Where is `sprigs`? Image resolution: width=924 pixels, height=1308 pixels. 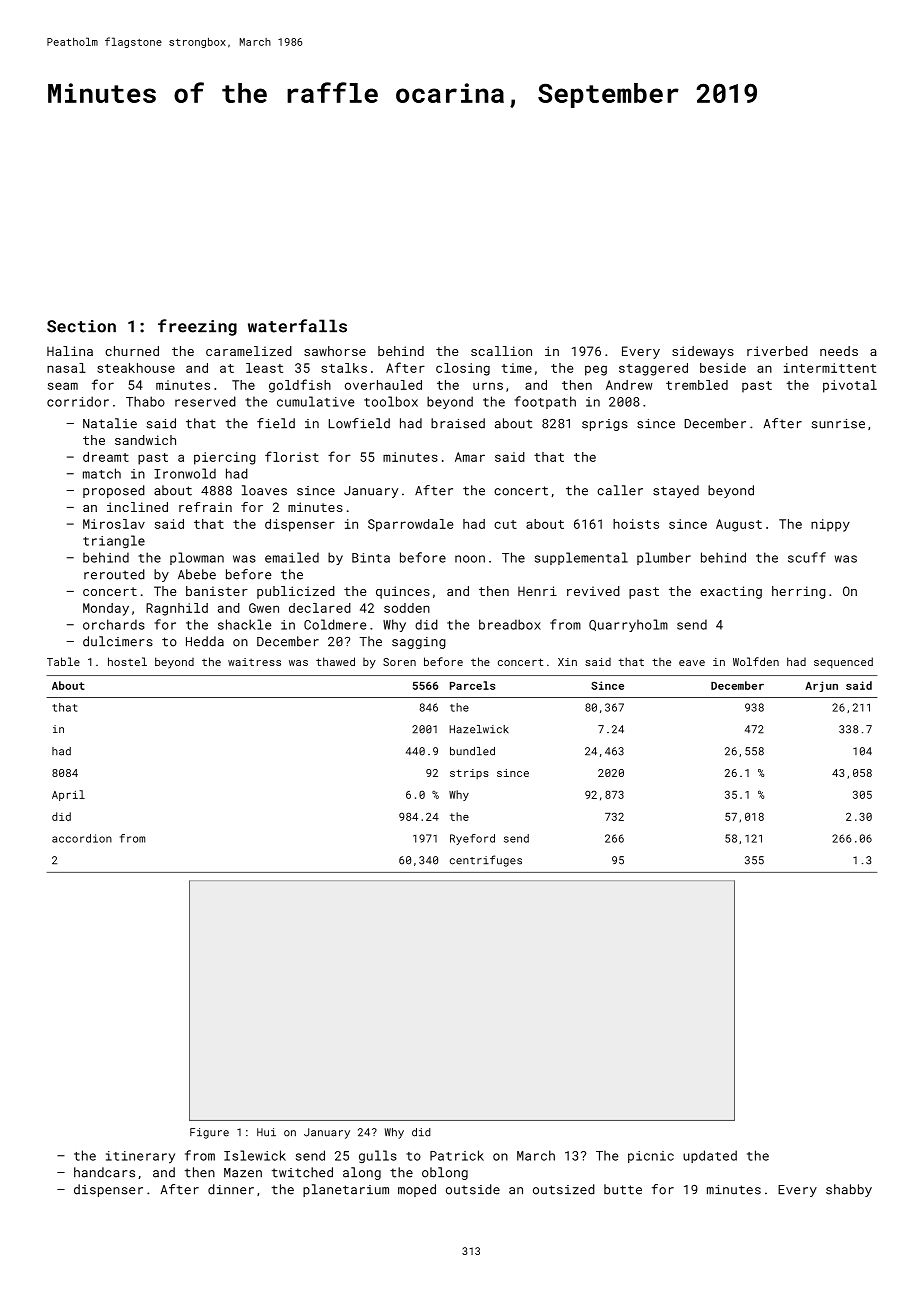
sprigs is located at coordinates (605, 425).
